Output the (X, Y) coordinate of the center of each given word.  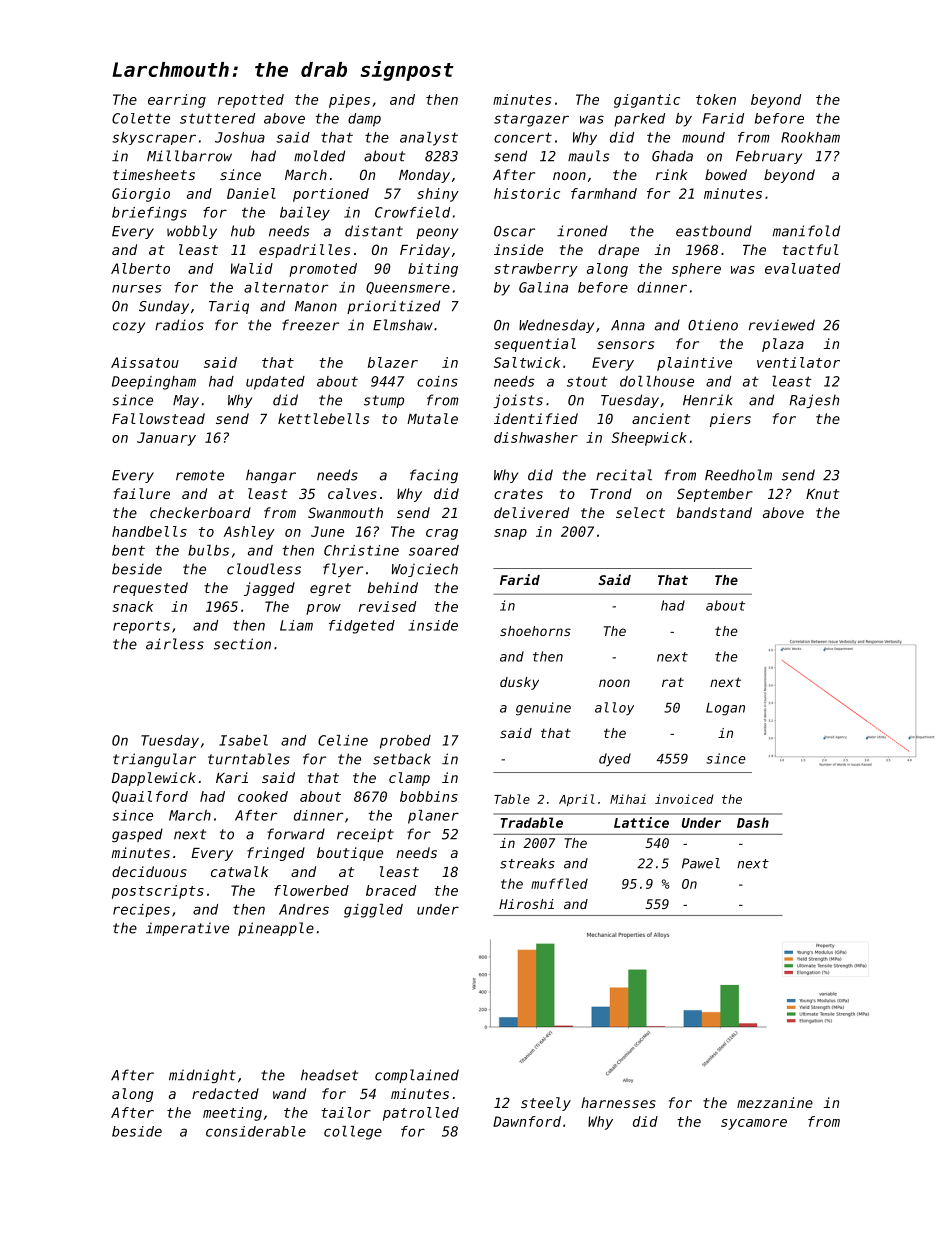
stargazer (531, 120)
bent (128, 550)
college (353, 1133)
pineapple (276, 929)
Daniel (251, 193)
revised (387, 606)
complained (417, 1076)
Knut (823, 494)
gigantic (647, 101)
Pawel (701, 863)
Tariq (229, 307)
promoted (323, 270)
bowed (726, 174)
